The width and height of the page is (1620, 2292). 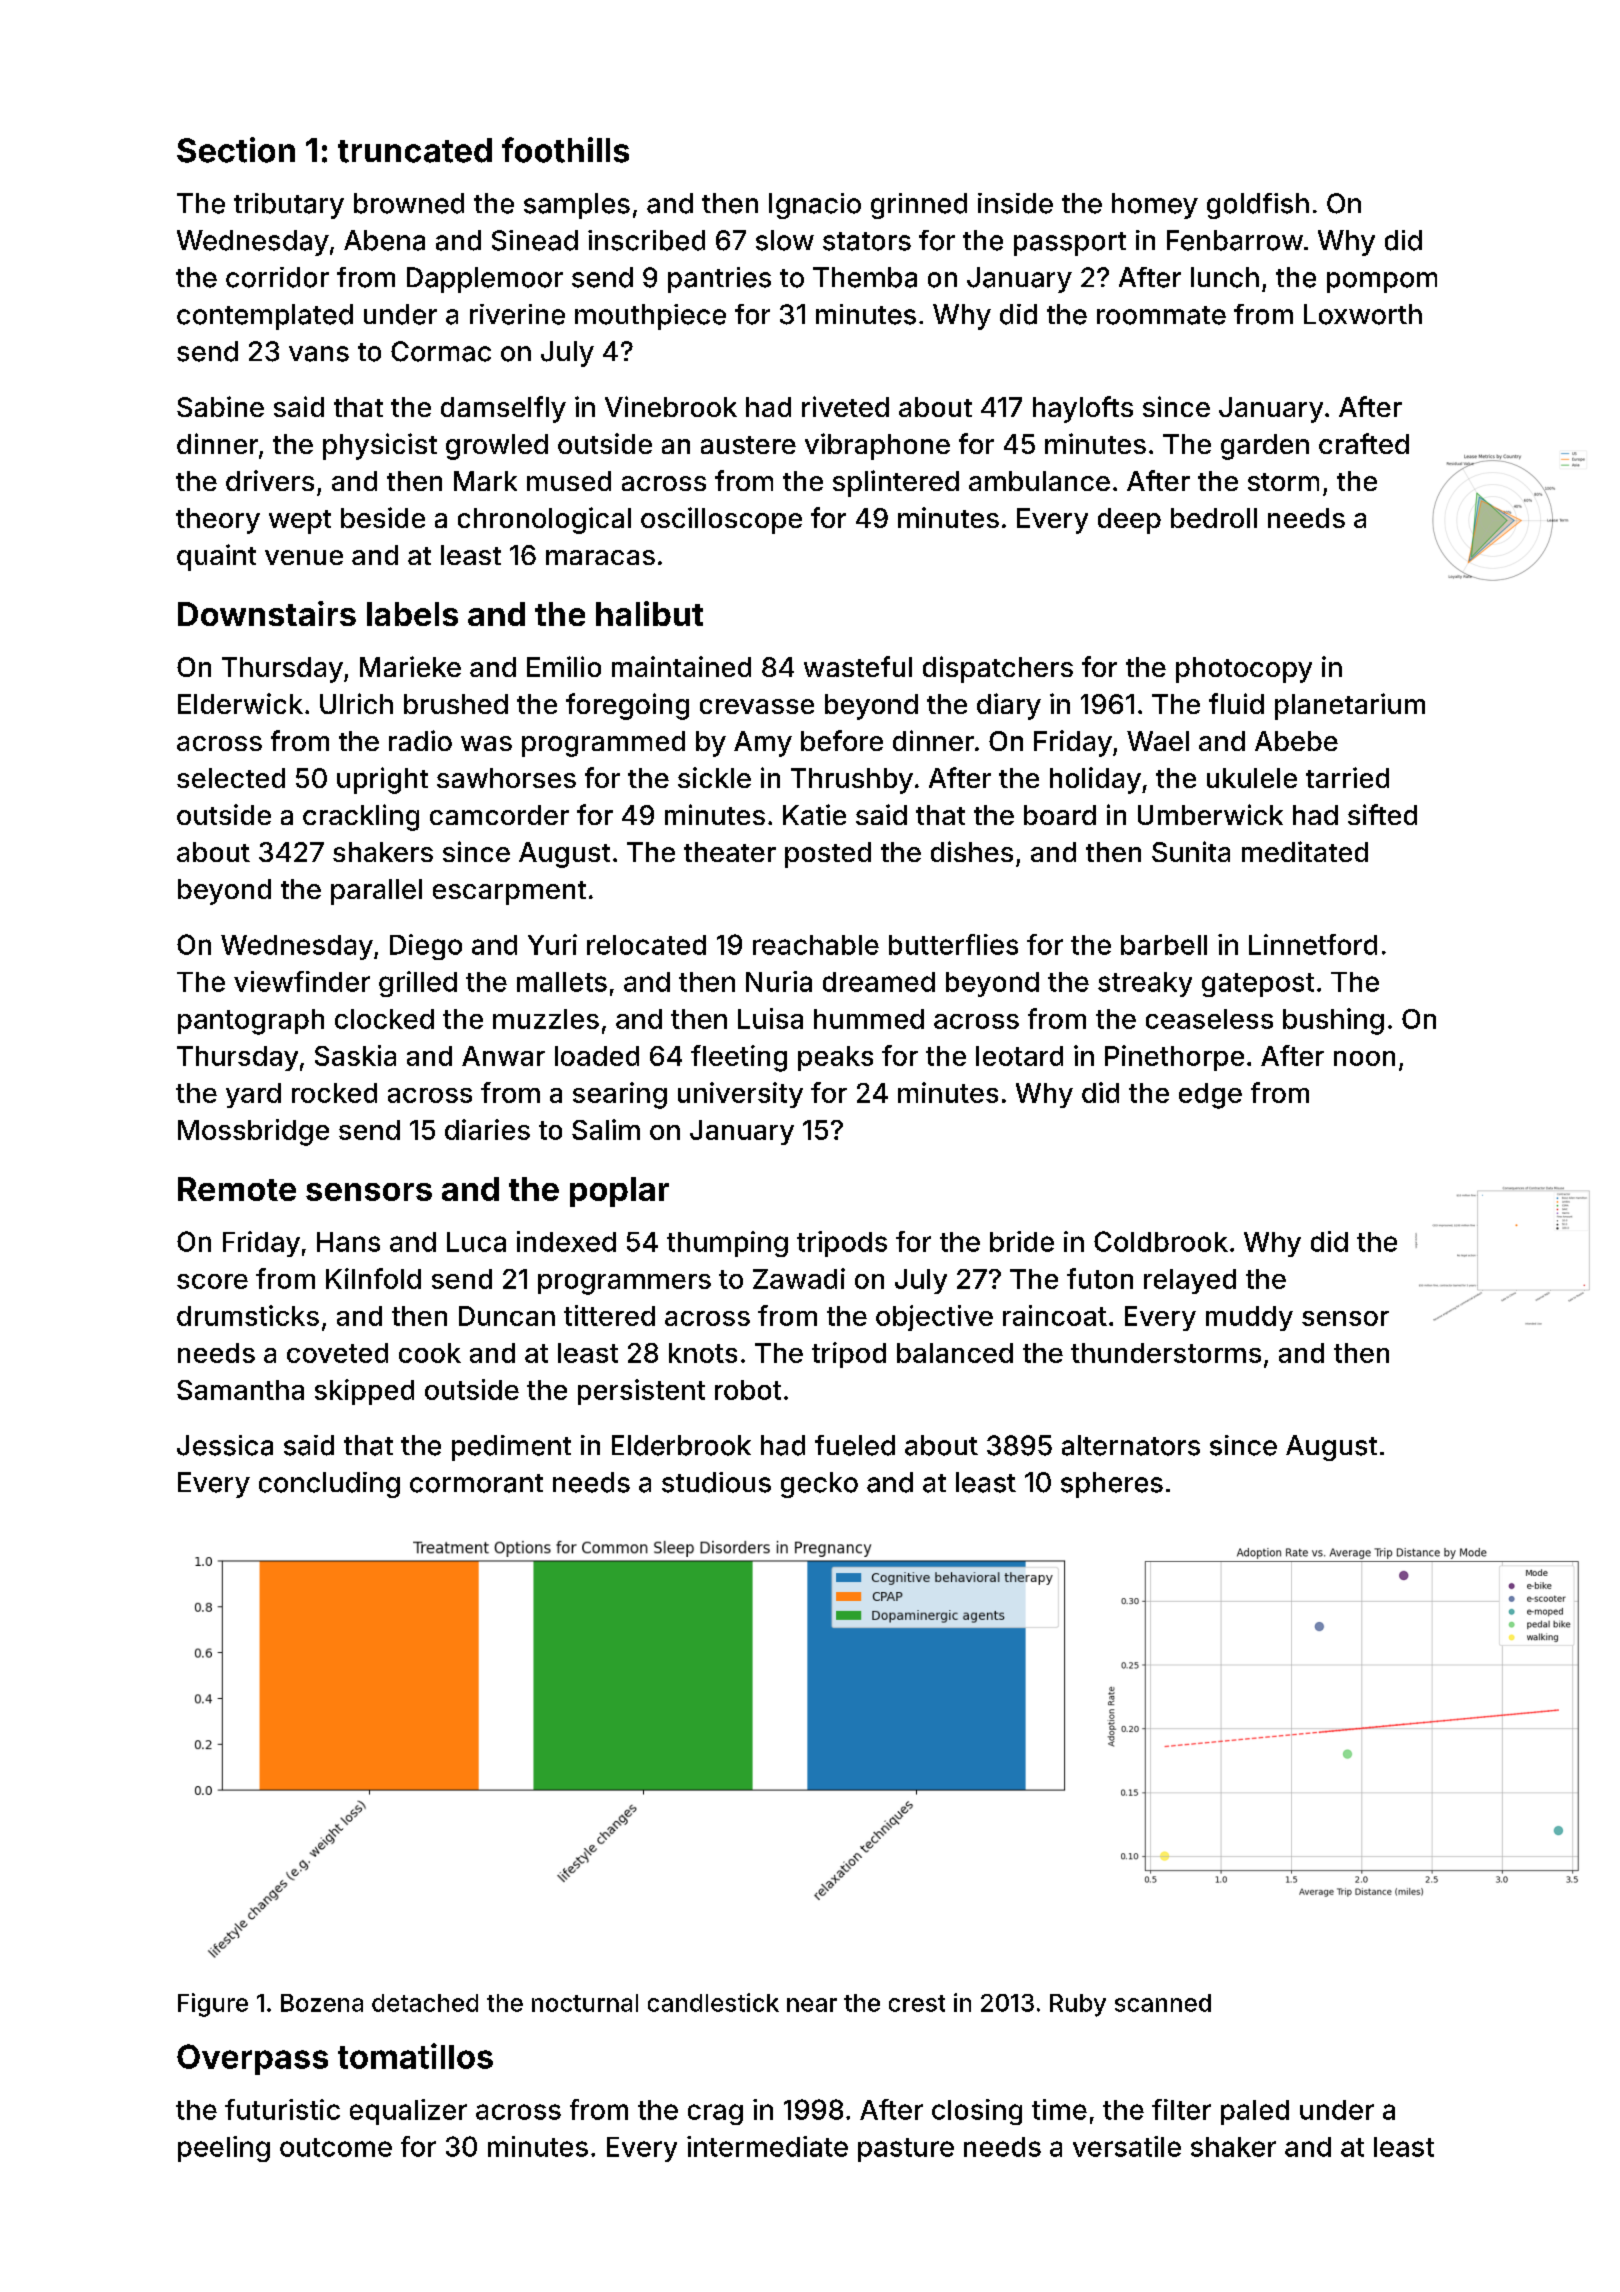 I want to click on planetarium, so click(x=1350, y=706).
